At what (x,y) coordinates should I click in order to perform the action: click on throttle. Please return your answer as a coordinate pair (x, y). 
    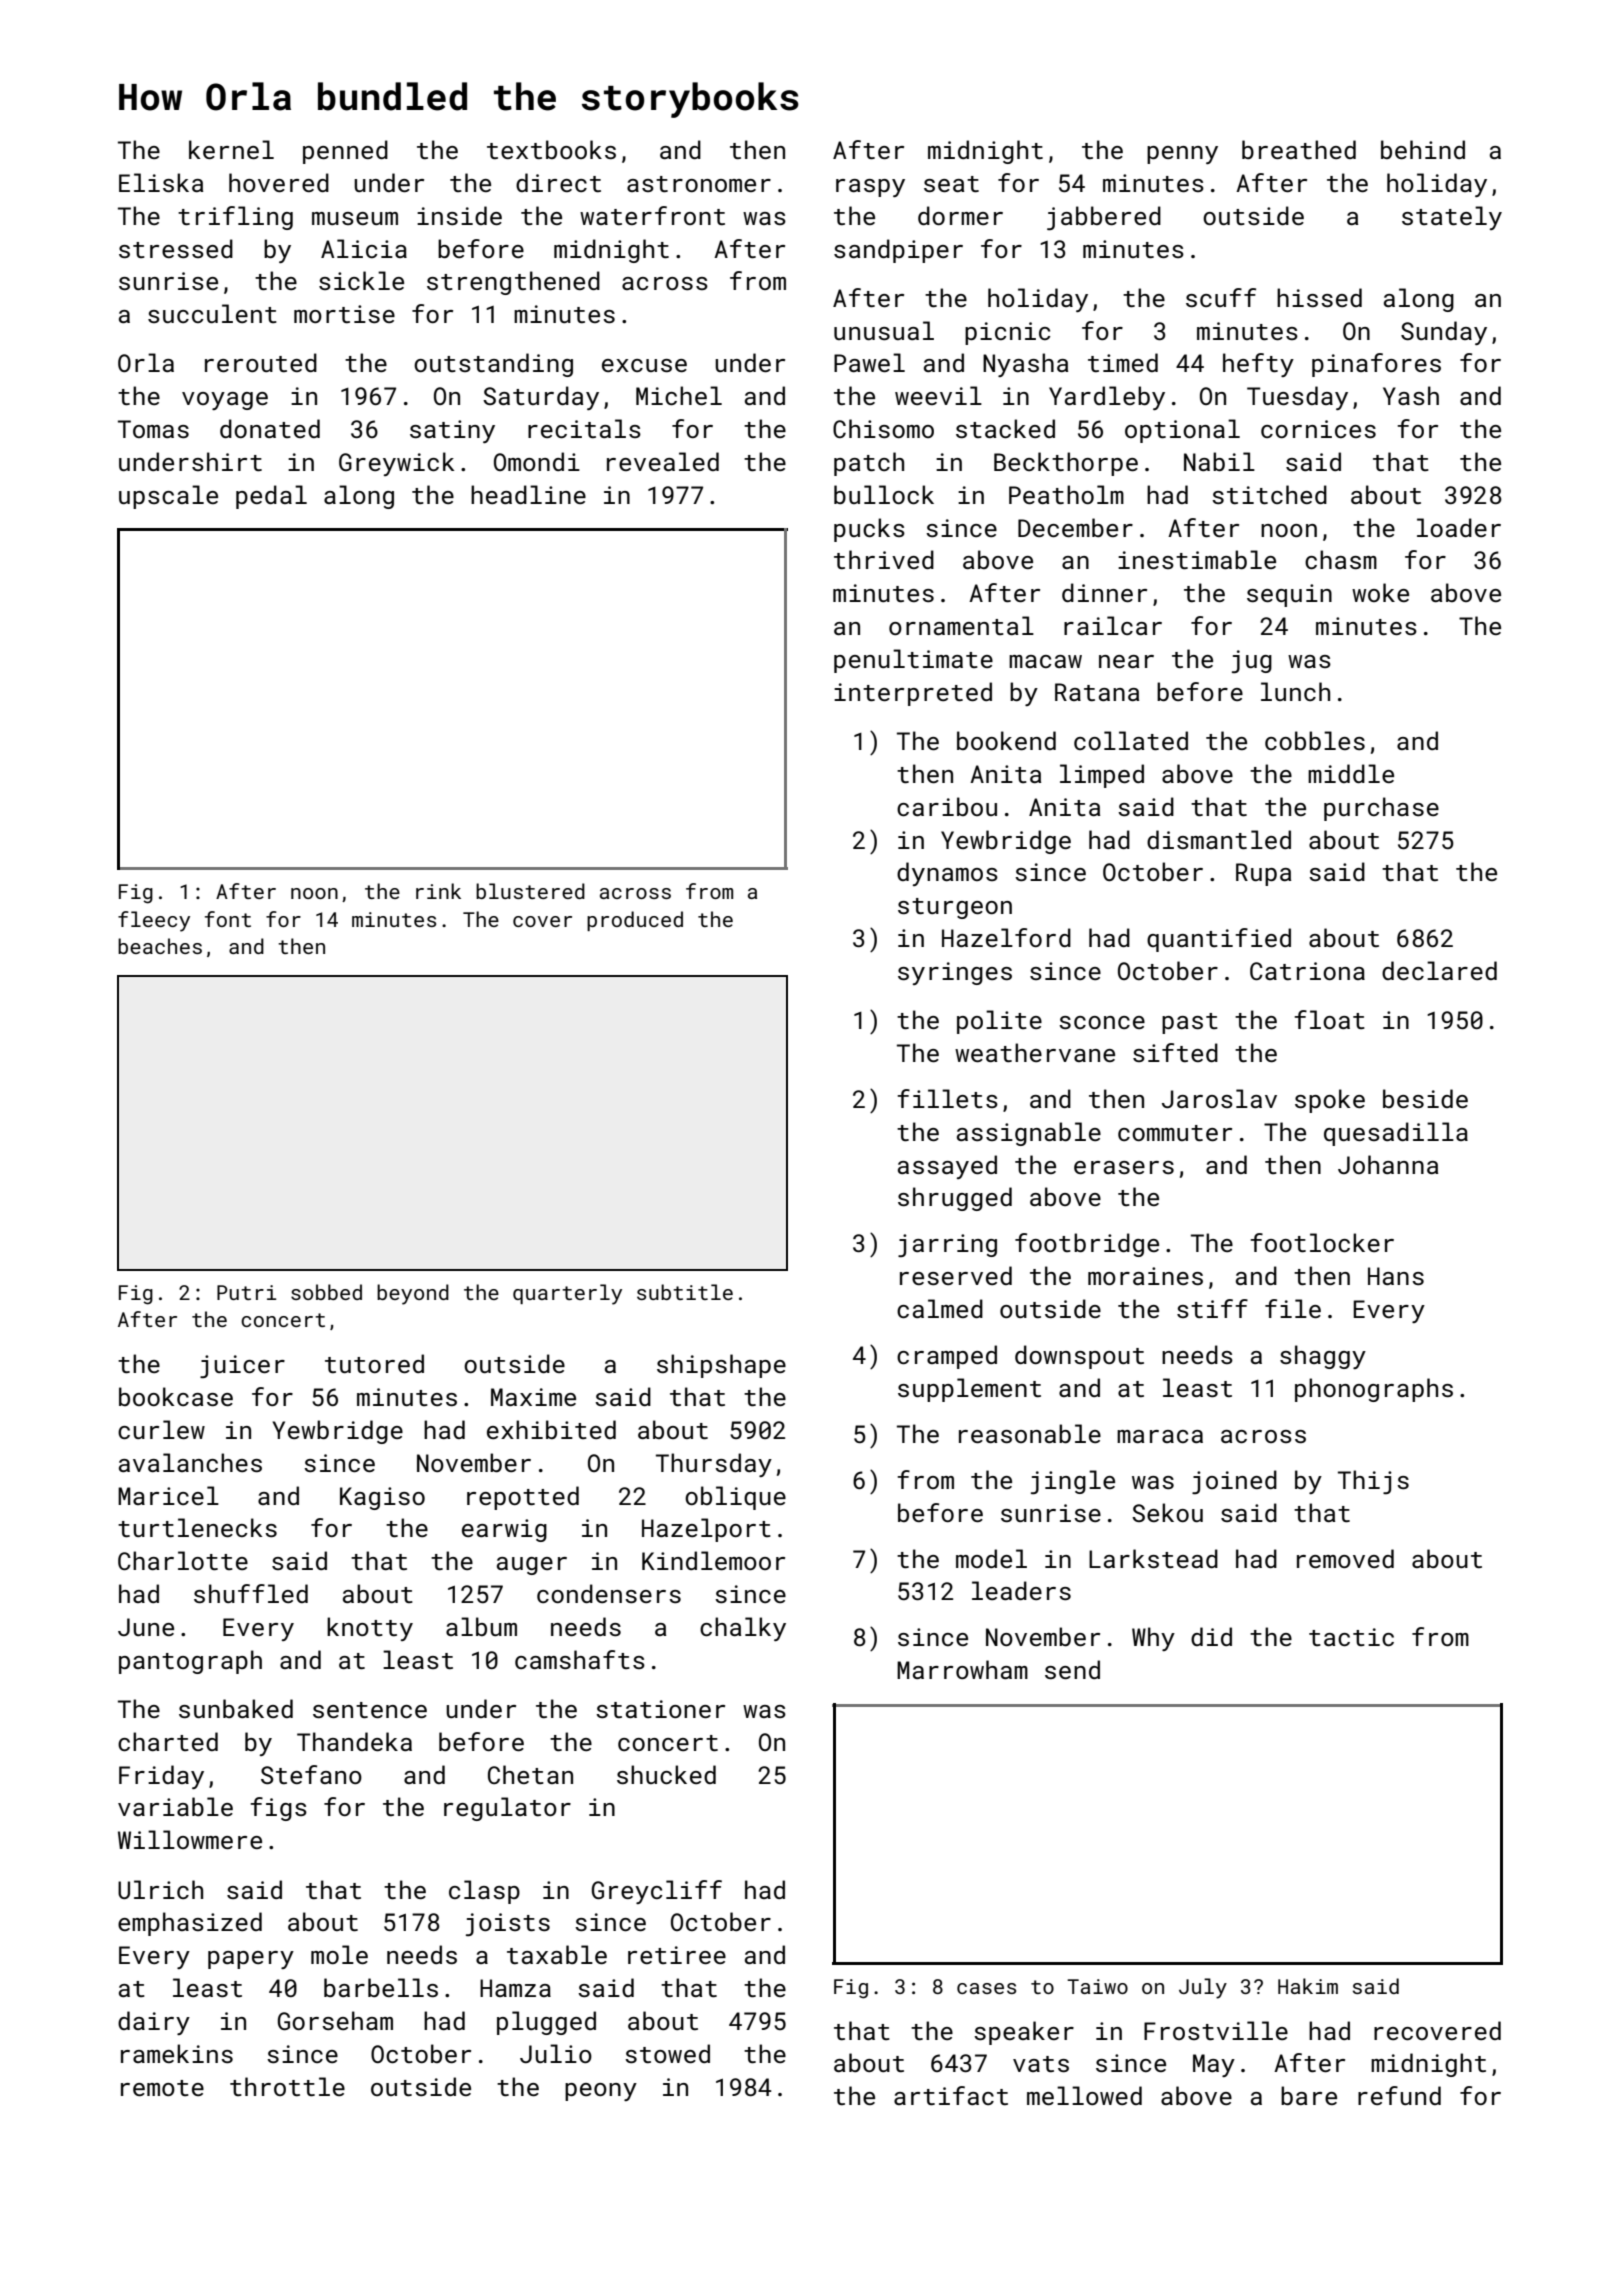
    Looking at the image, I should click on (287, 2086).
